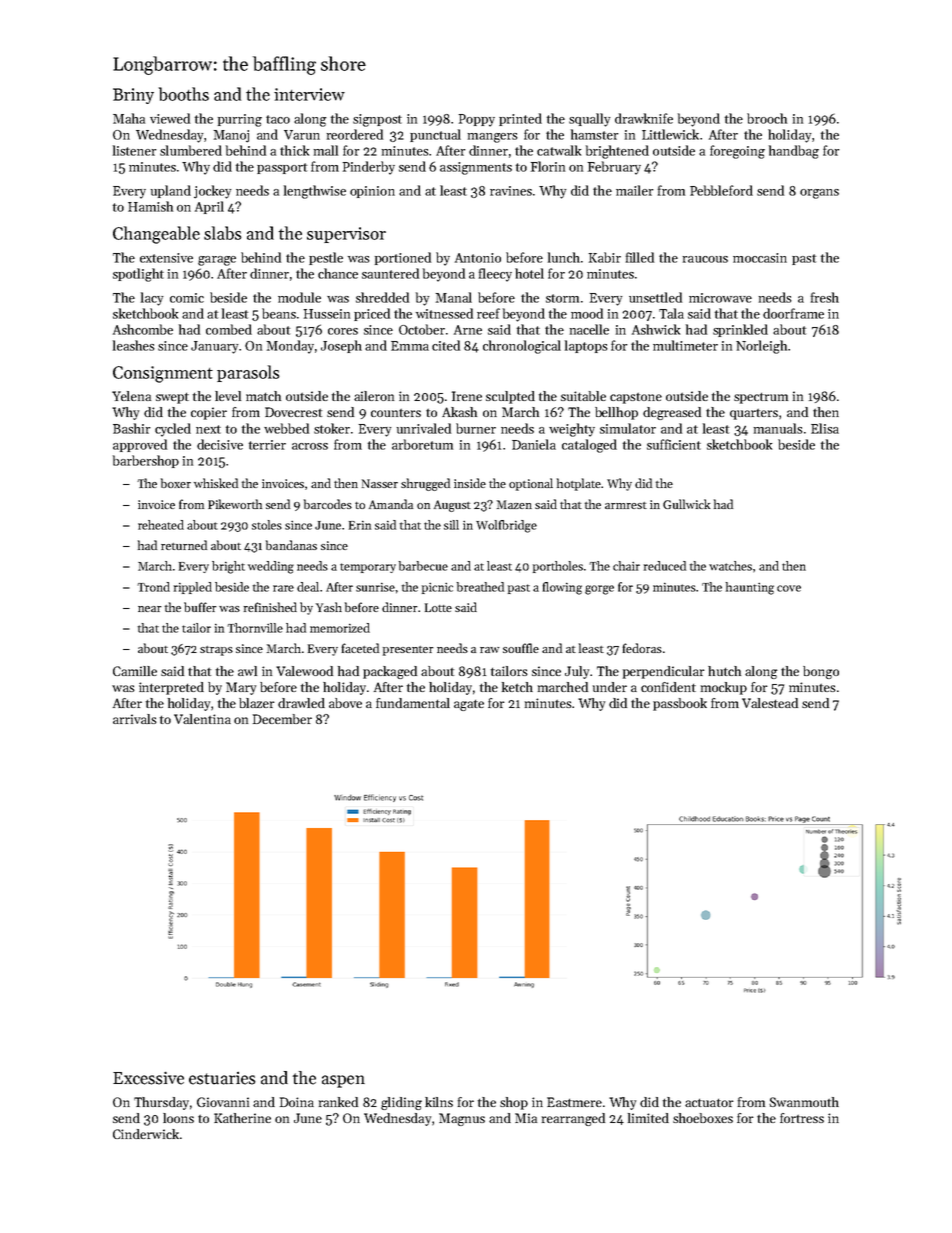 Image resolution: width=952 pixels, height=1233 pixels. I want to click on Briny, so click(133, 96).
